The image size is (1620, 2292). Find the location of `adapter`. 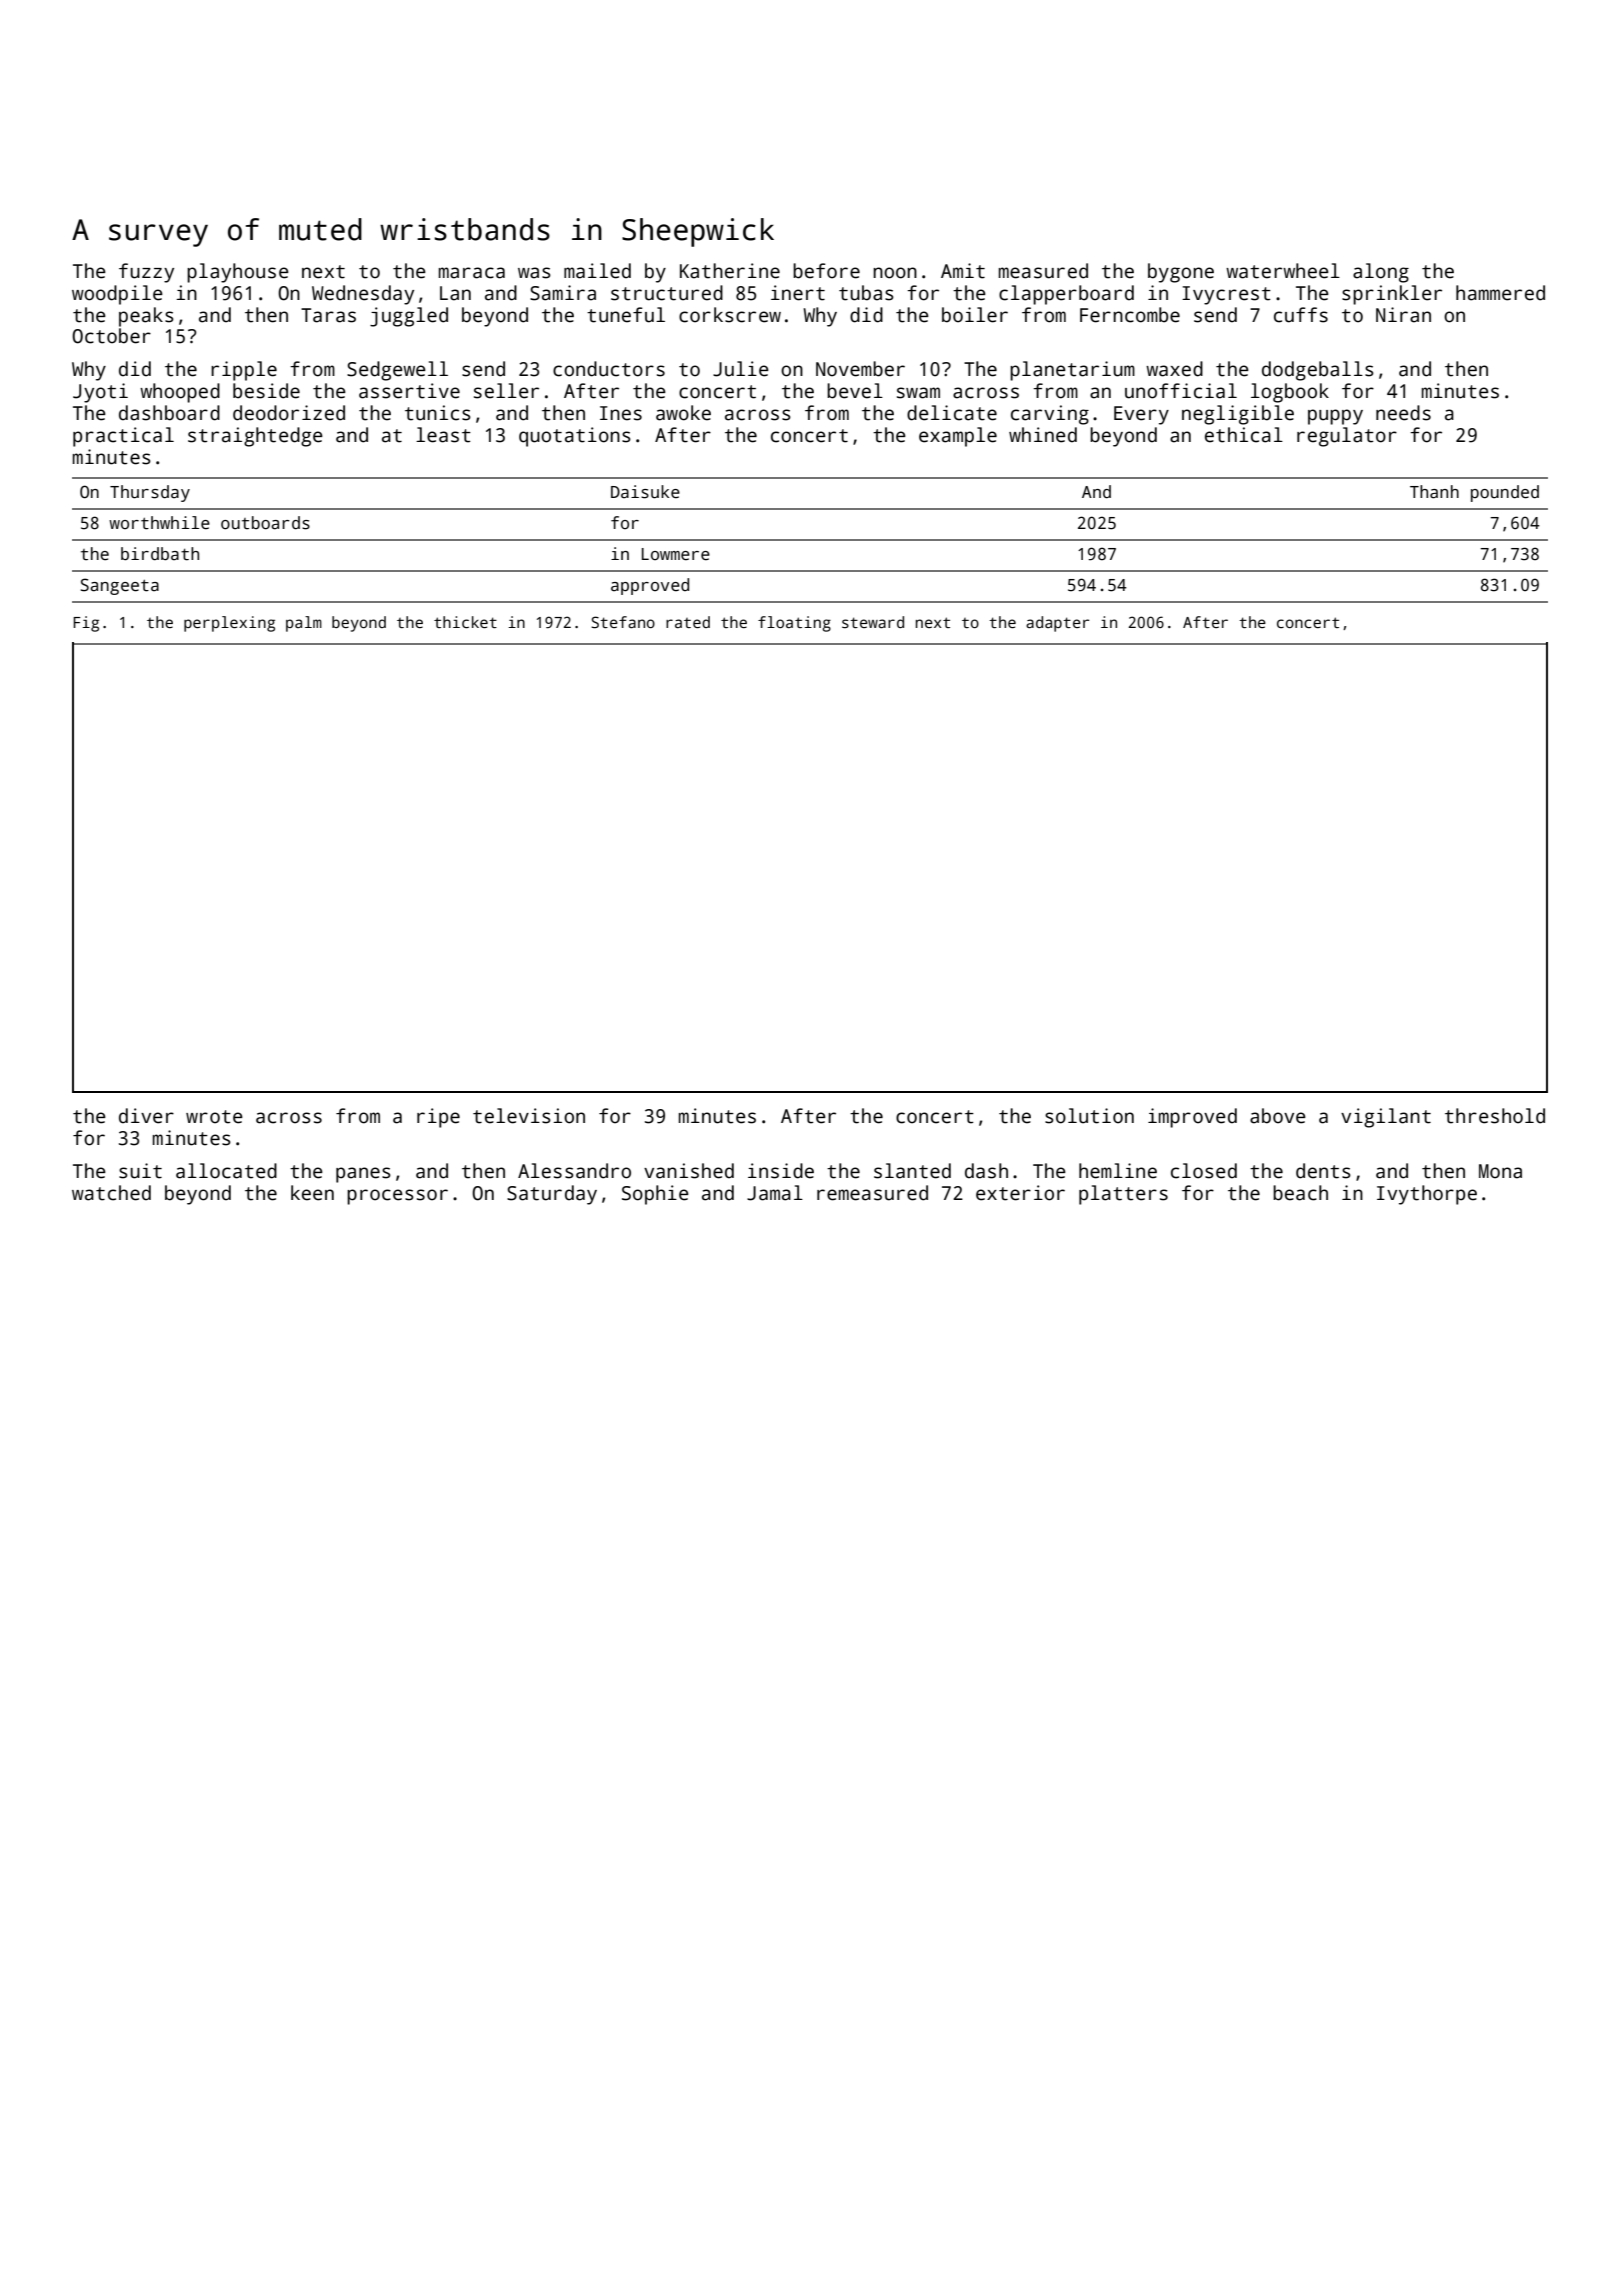

adapter is located at coordinates (1057, 624).
